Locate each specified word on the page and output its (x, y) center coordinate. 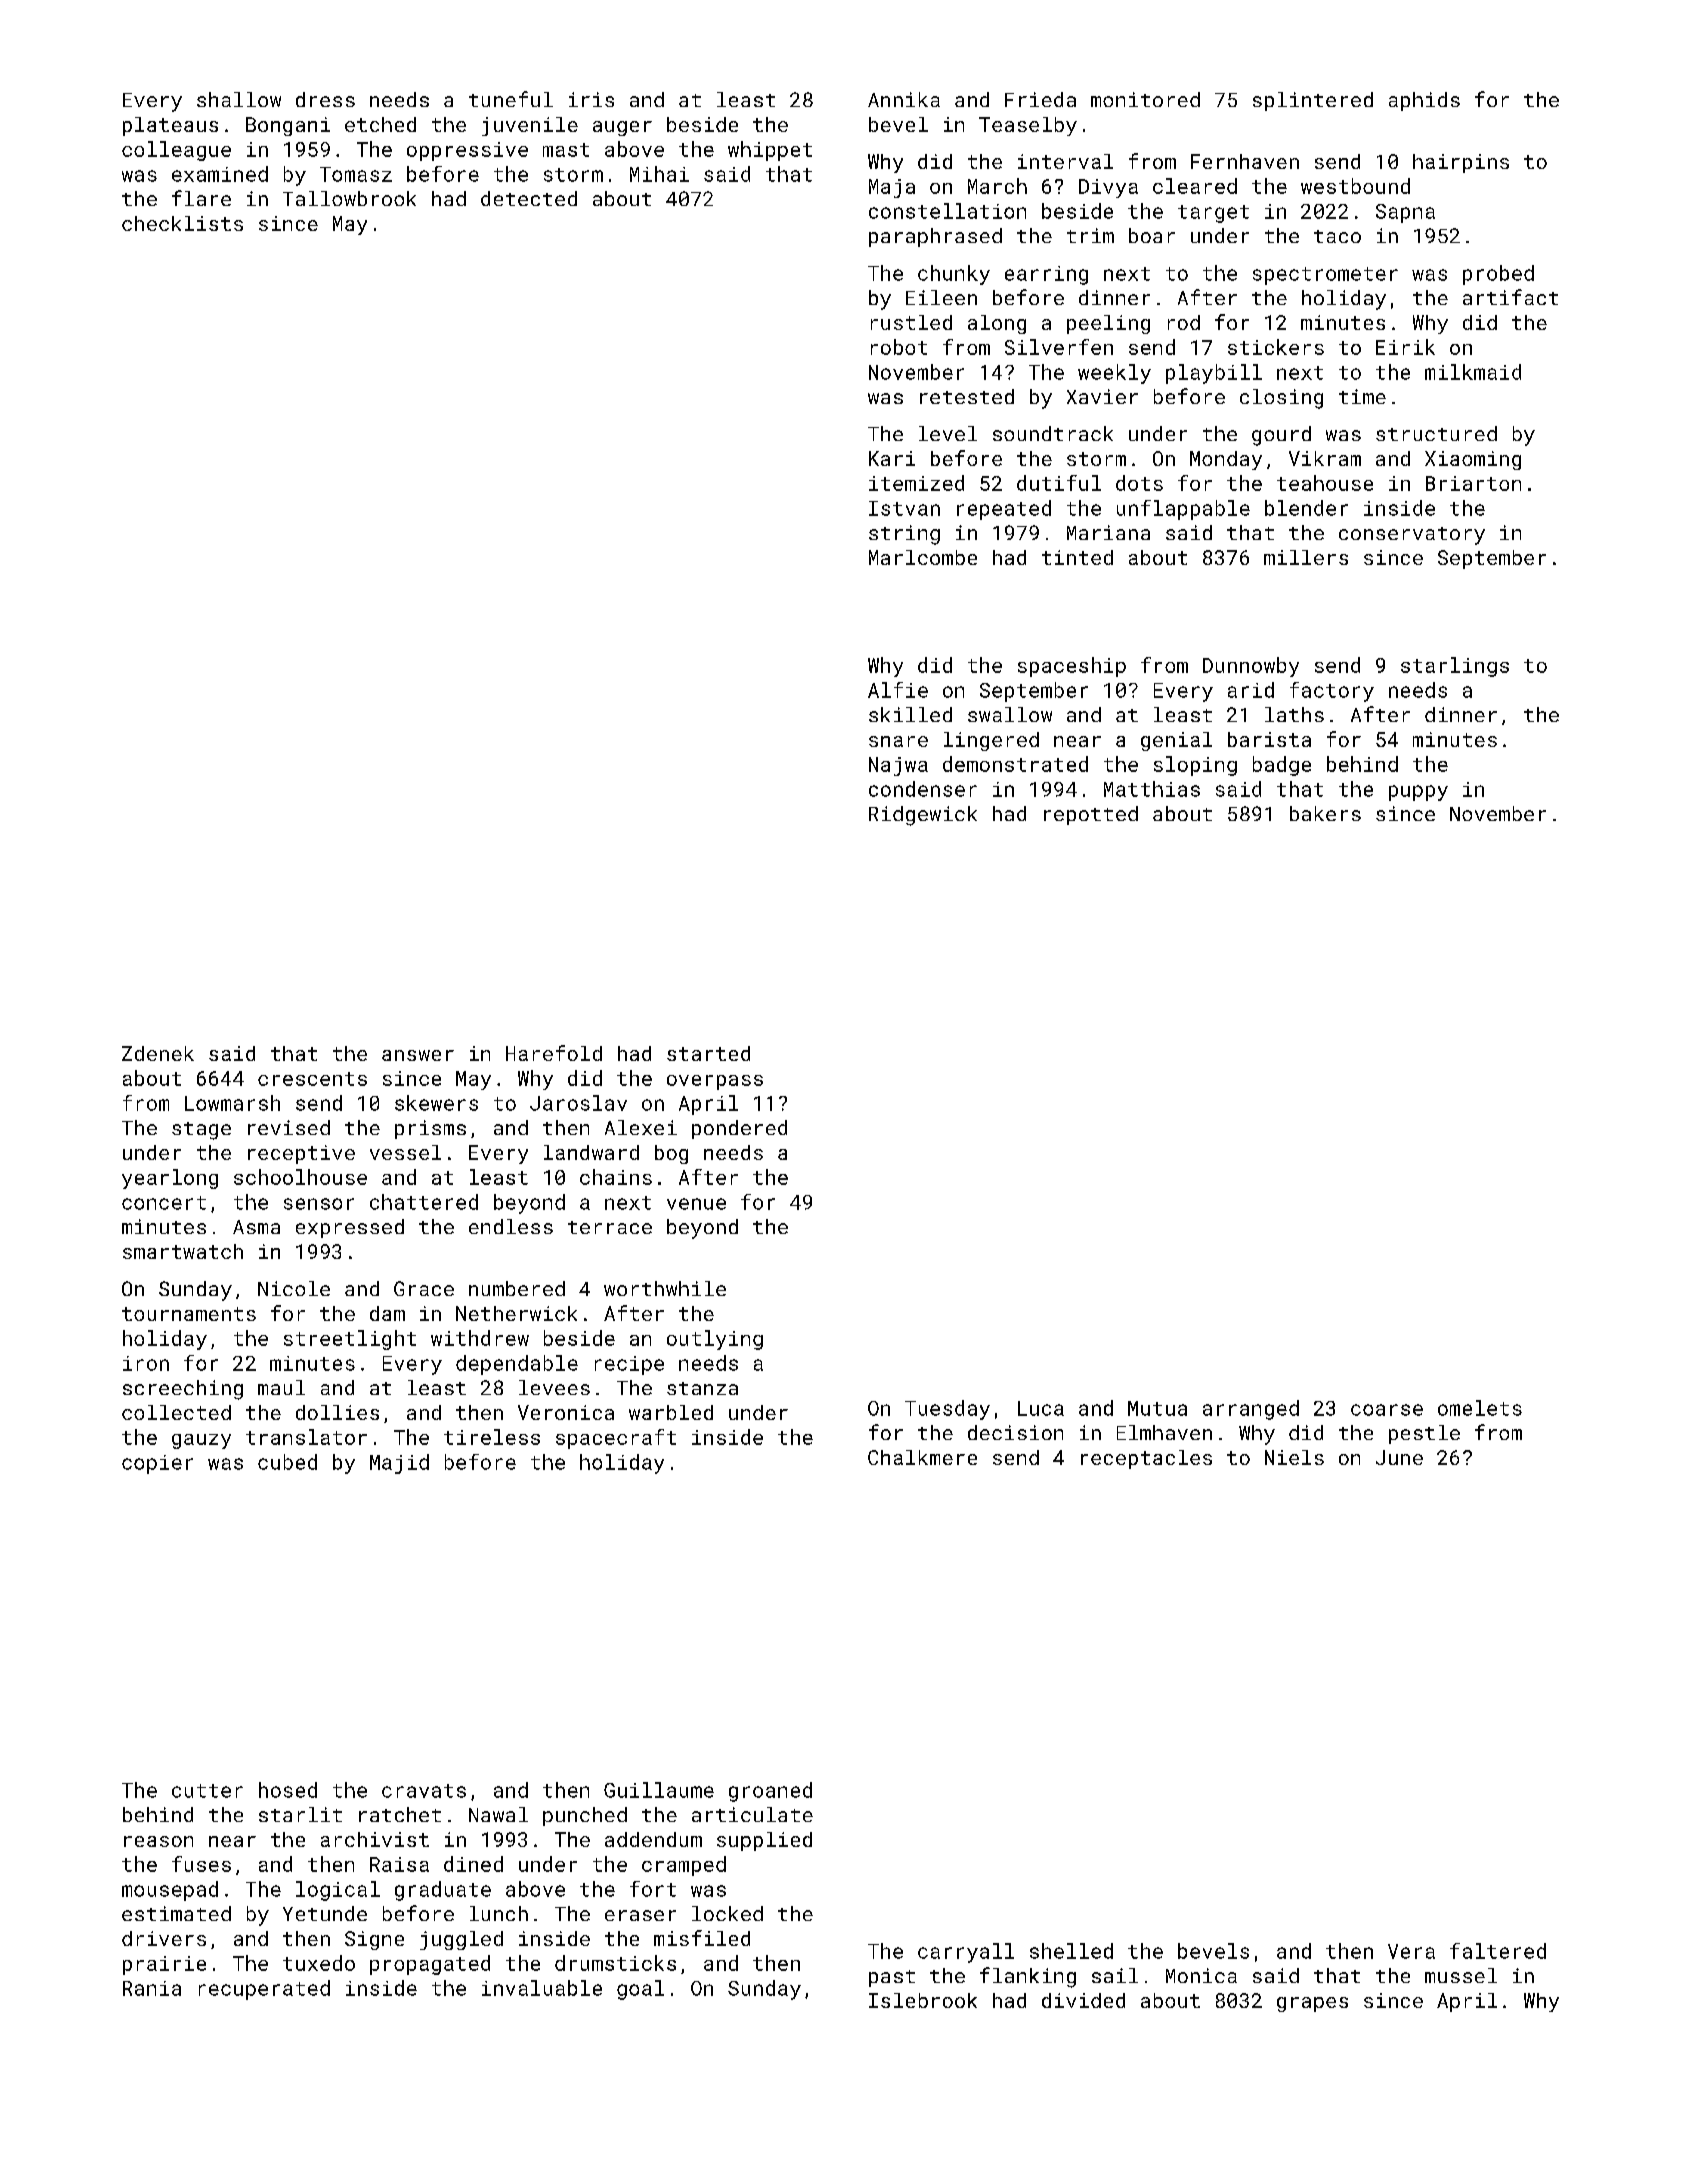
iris (591, 99)
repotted (1091, 815)
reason (158, 1841)
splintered (1313, 101)
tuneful (511, 99)
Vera (1411, 1951)
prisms (430, 1129)
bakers (1325, 813)
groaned (770, 1792)
